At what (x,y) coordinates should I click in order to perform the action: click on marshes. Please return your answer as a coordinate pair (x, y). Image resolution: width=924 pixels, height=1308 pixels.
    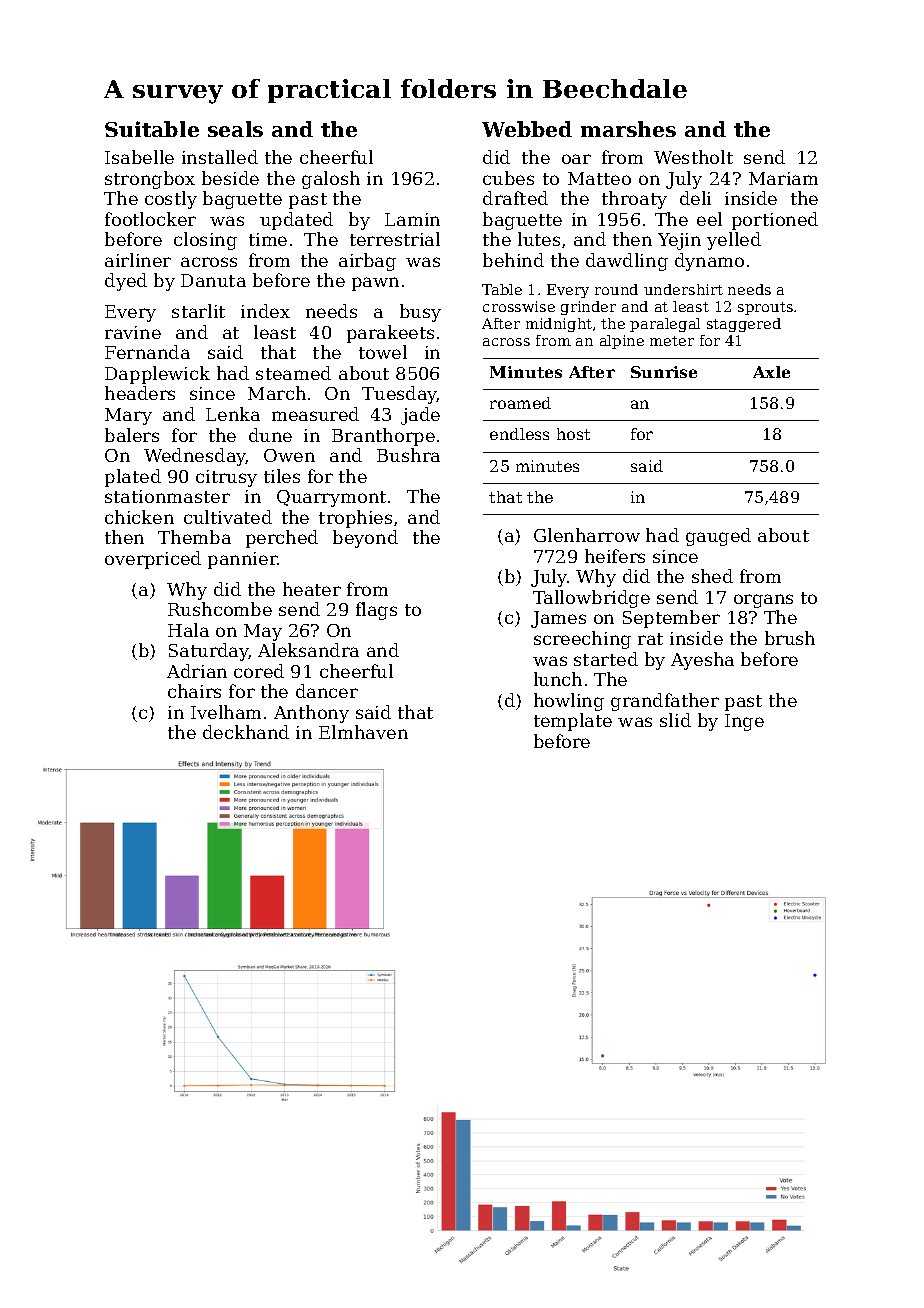
    Looking at the image, I should click on (628, 129).
